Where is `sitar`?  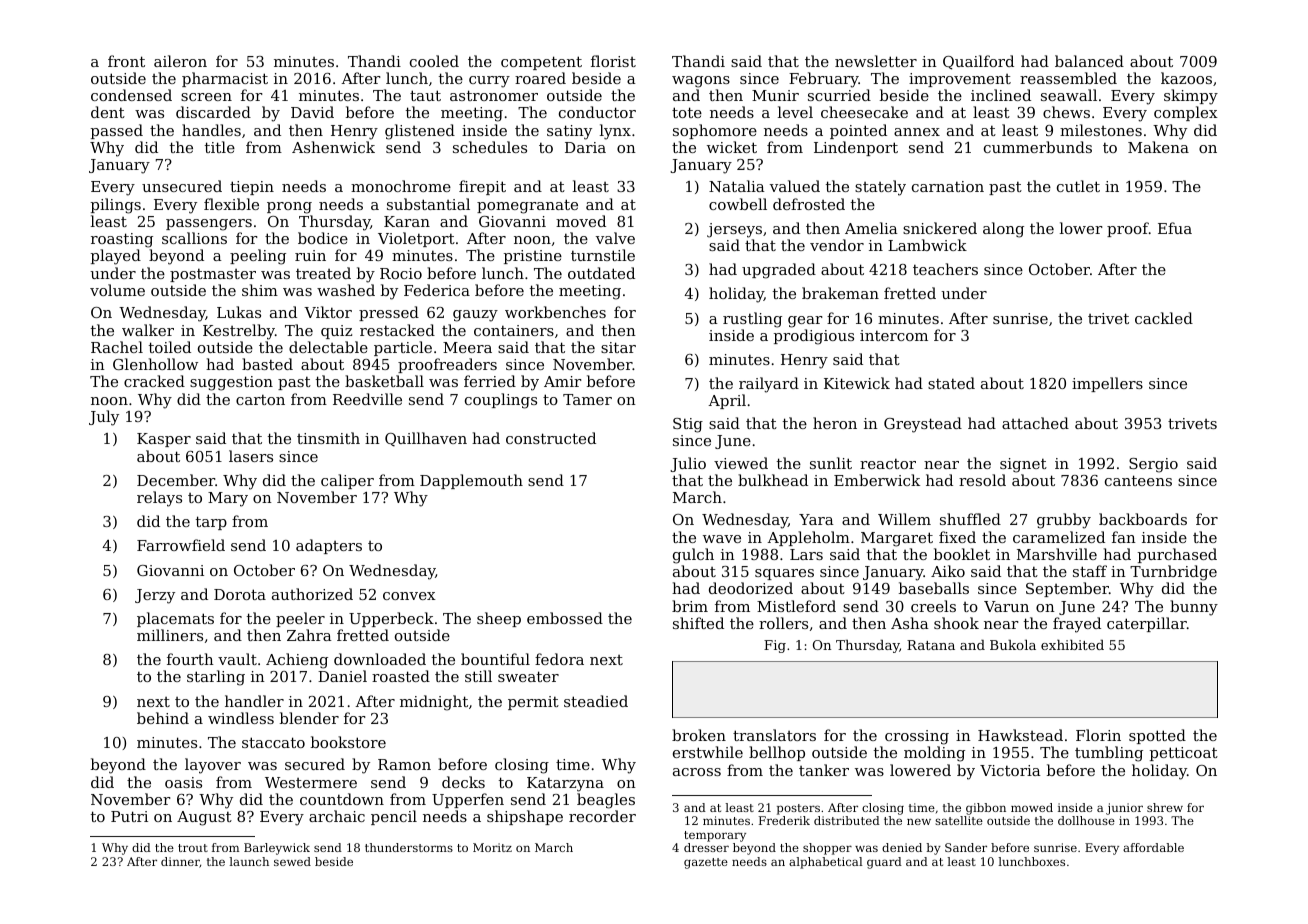
sitar is located at coordinates (618, 347).
